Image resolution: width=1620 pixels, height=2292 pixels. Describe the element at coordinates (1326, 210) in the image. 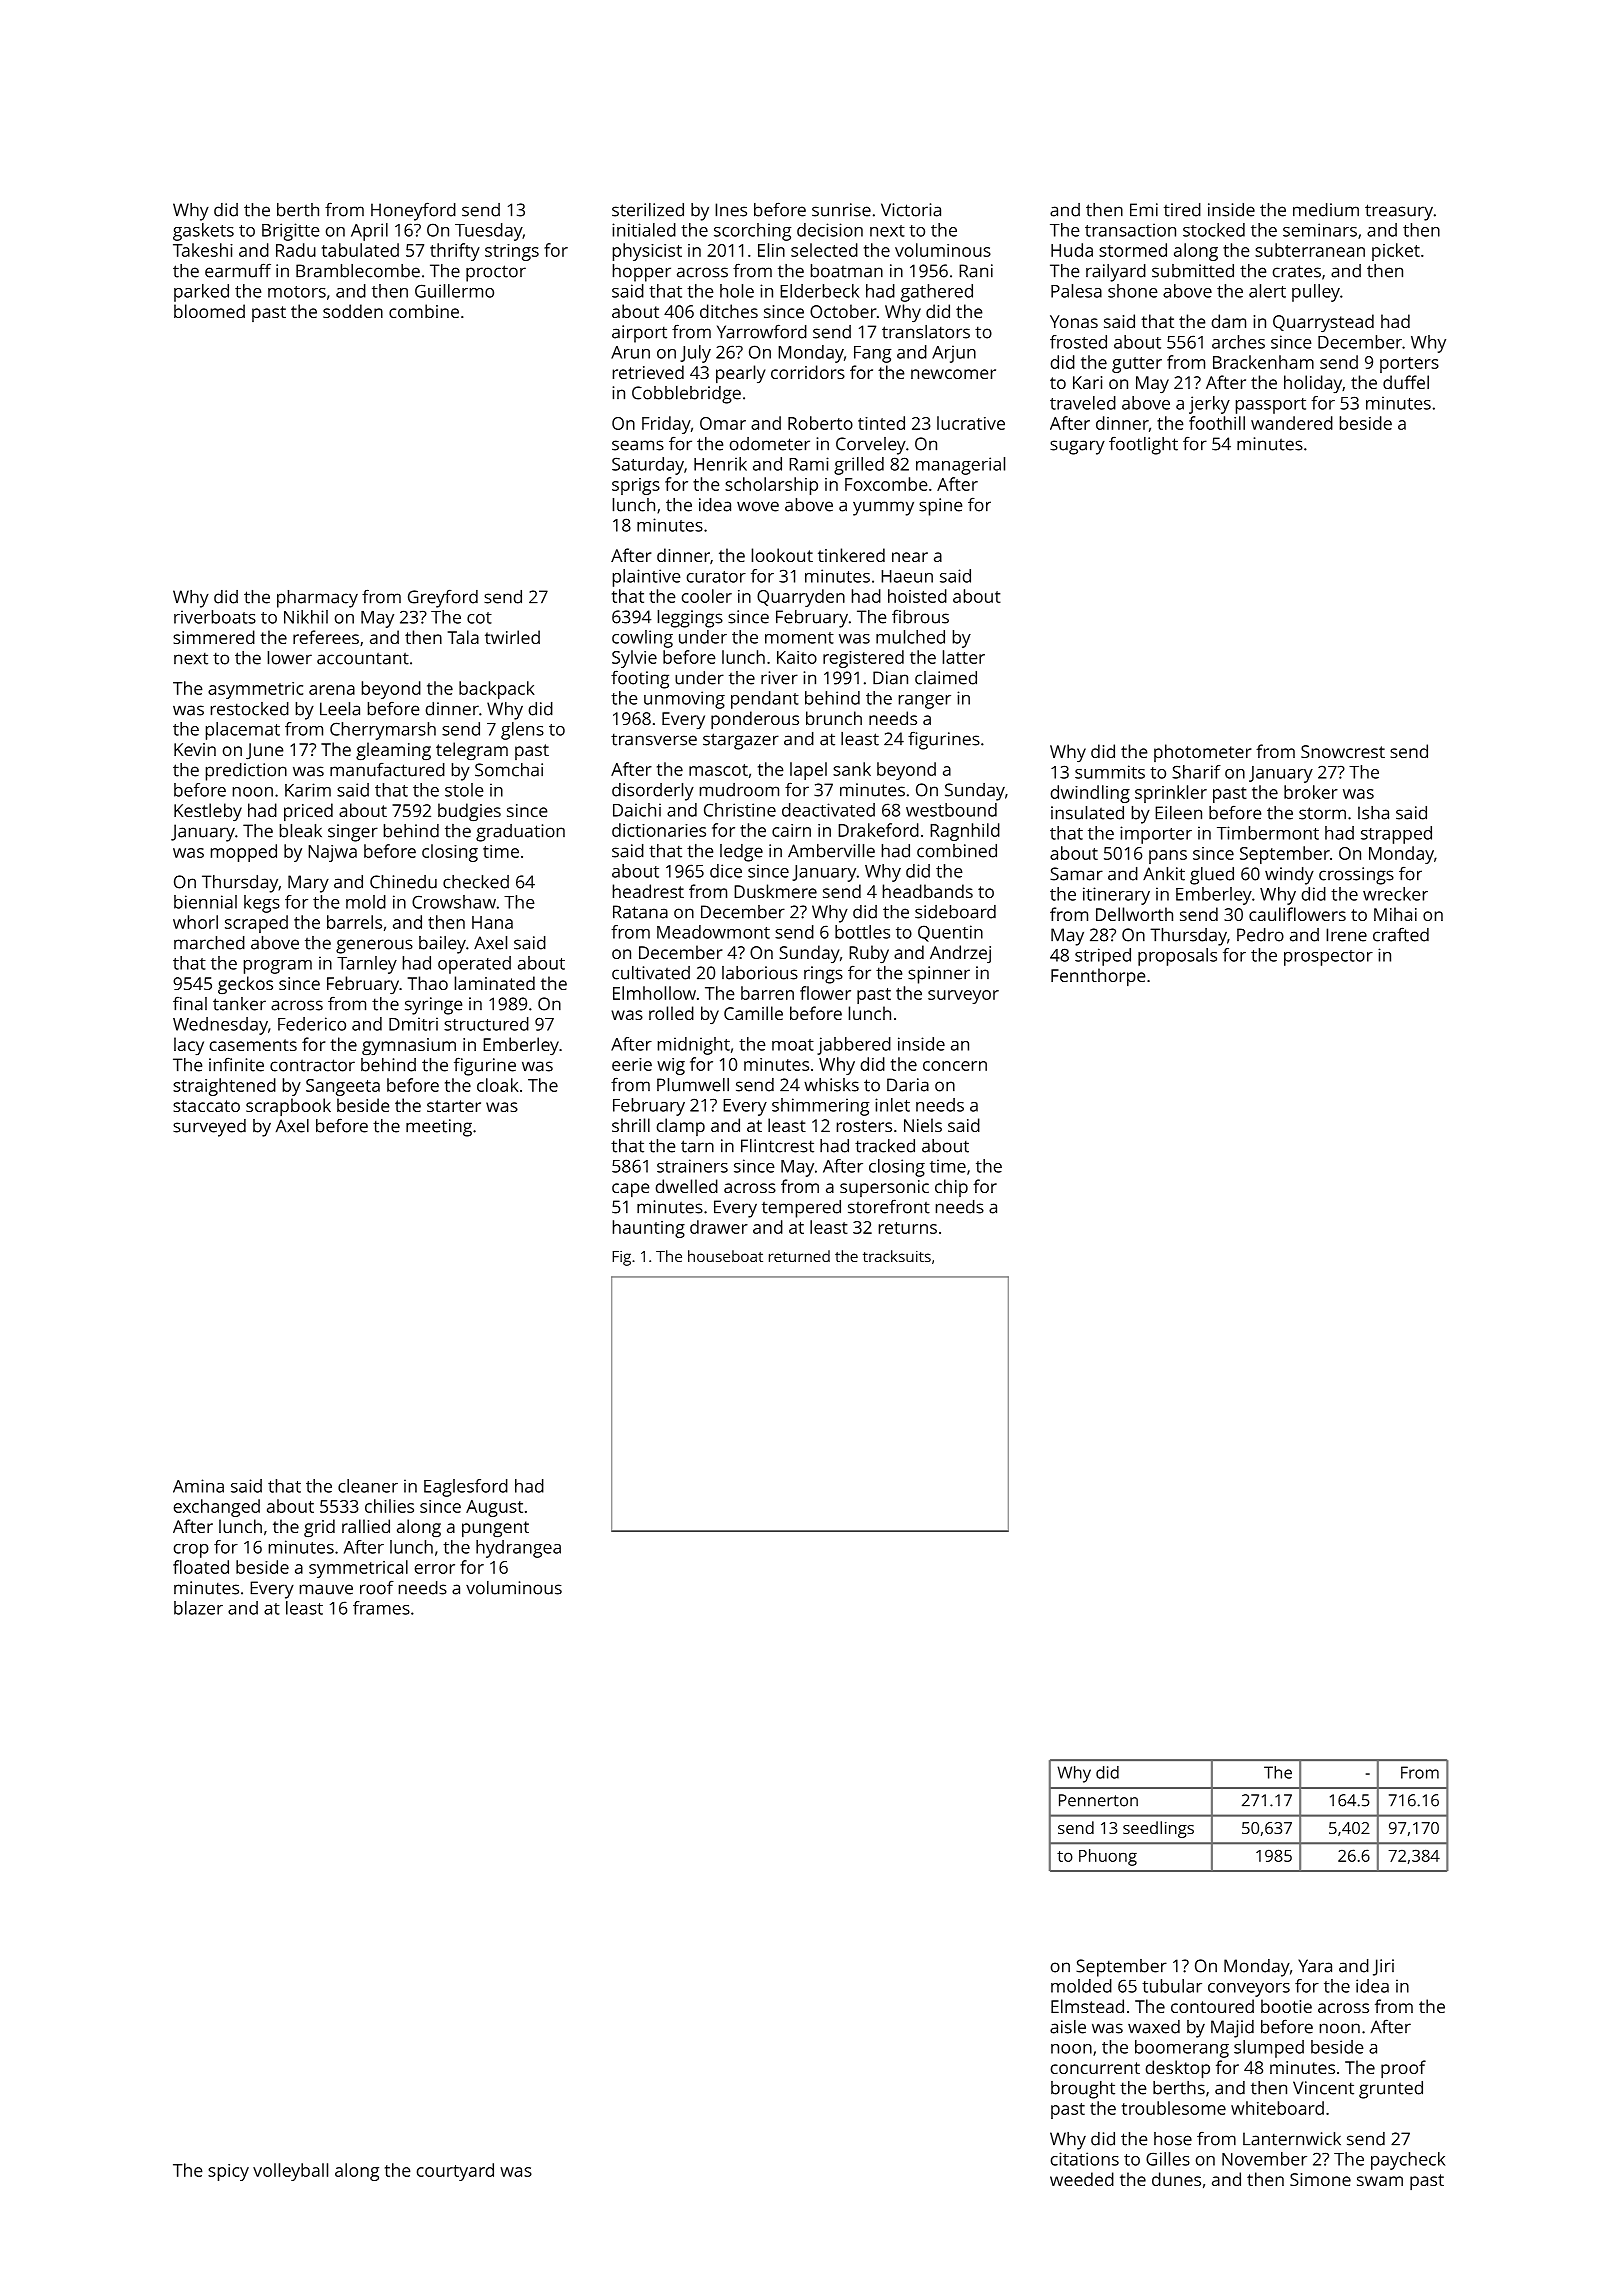

I see `medium` at that location.
